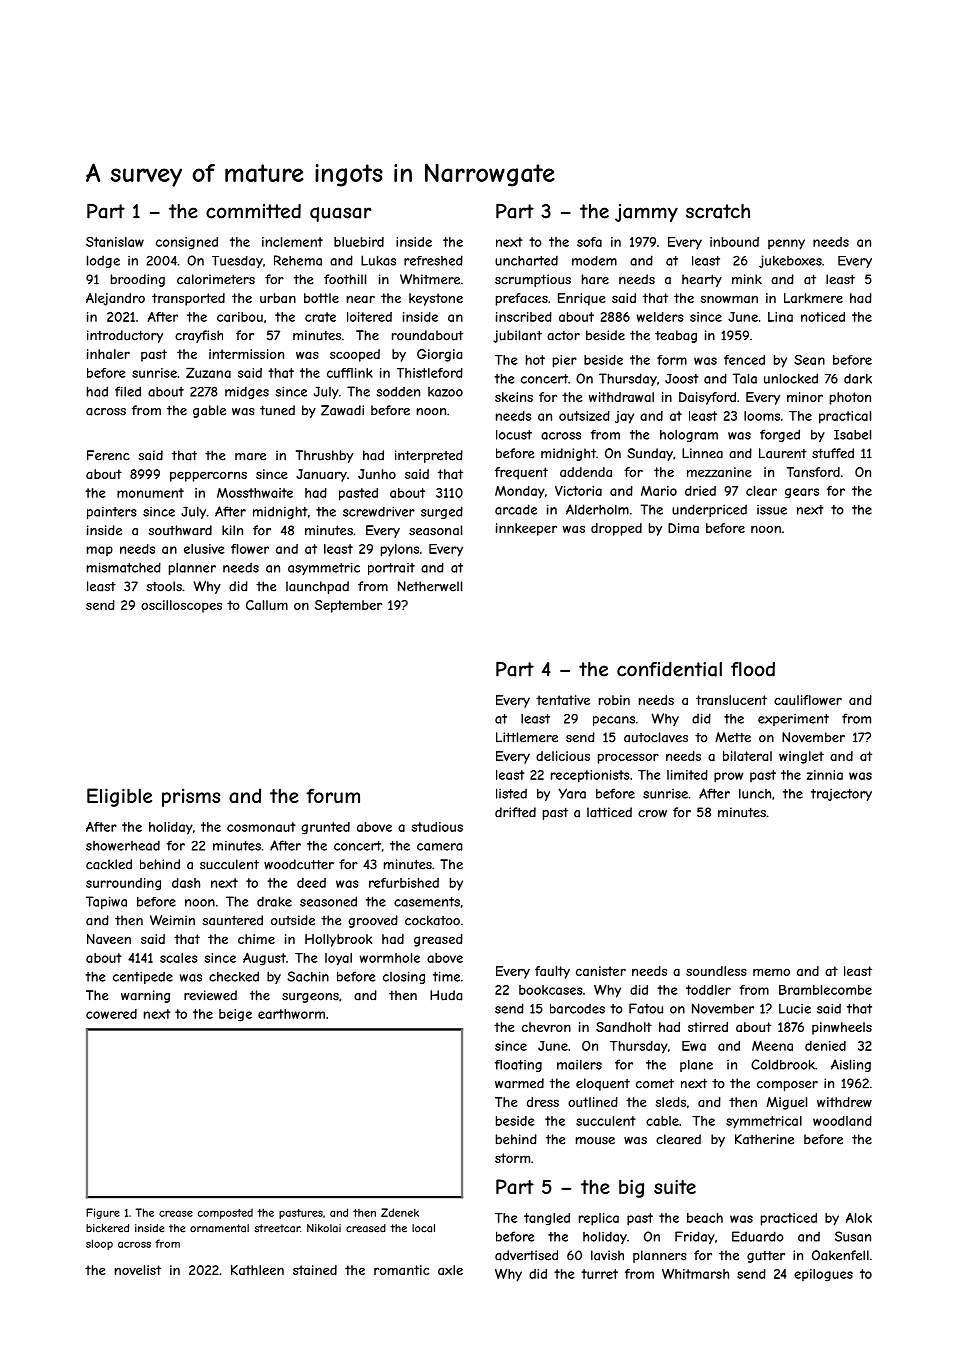  Describe the element at coordinates (519, 1083) in the image. I see `warmed` at that location.
